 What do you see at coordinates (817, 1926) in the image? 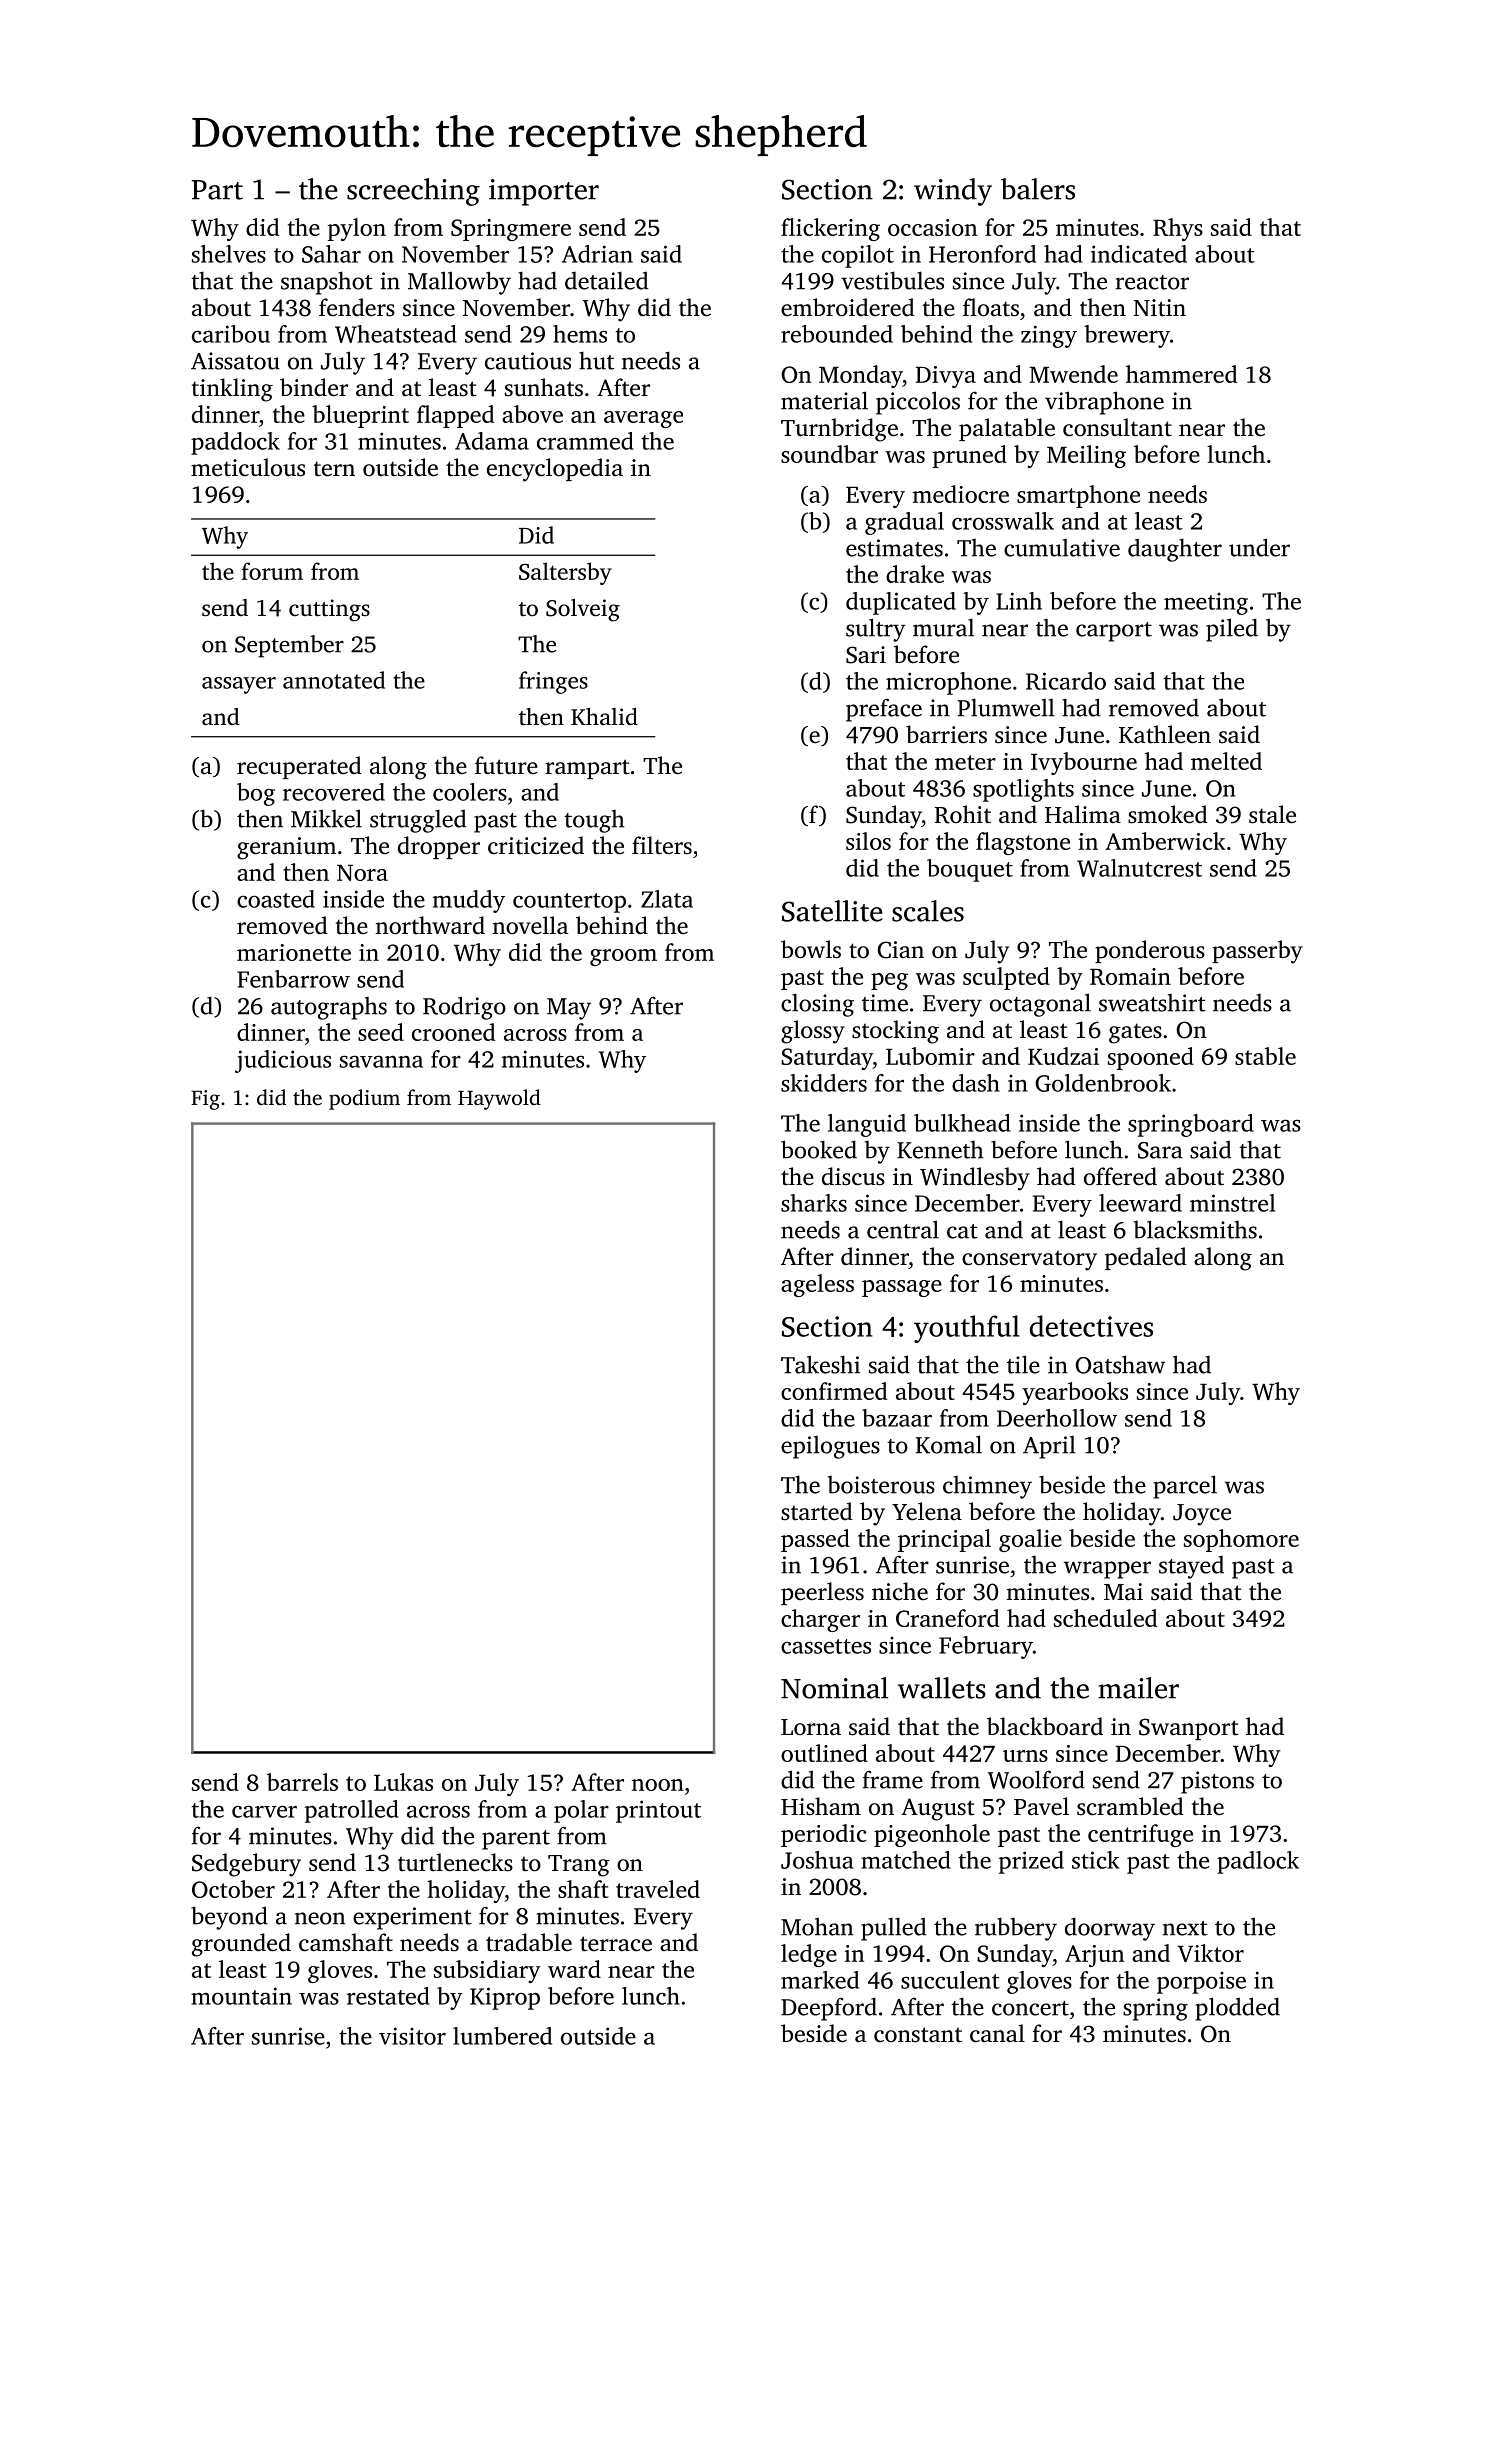
I see `Mohan` at bounding box center [817, 1926].
